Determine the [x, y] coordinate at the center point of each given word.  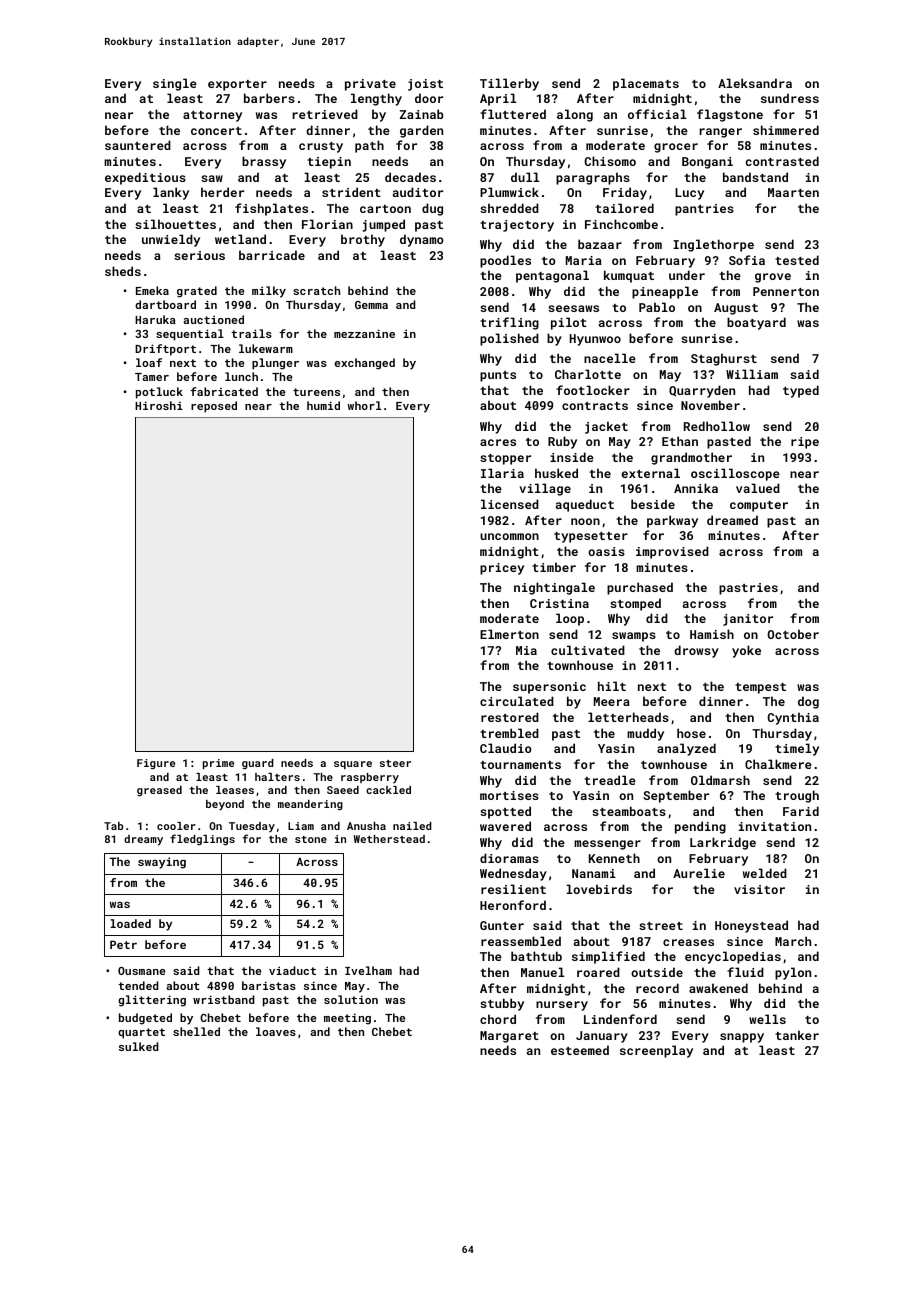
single [175, 84]
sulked [139, 1046]
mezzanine [364, 333]
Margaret [509, 1037]
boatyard [756, 323]
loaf [149, 362]
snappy [742, 1038]
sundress [790, 98]
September [676, 796]
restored [510, 717]
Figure [156, 764]
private [370, 85]
